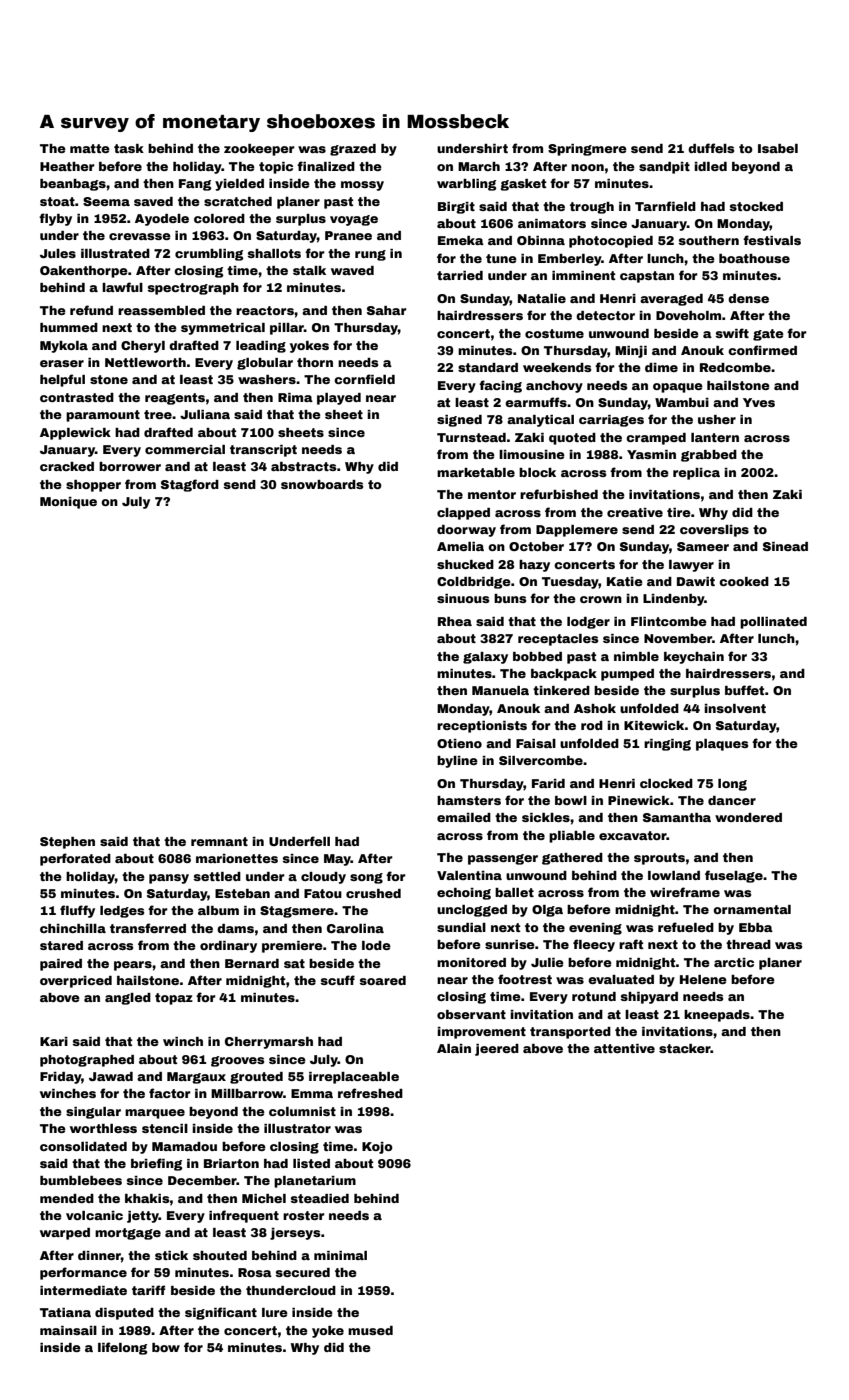  Describe the element at coordinates (353, 150) in the document. I see `grazed` at that location.
